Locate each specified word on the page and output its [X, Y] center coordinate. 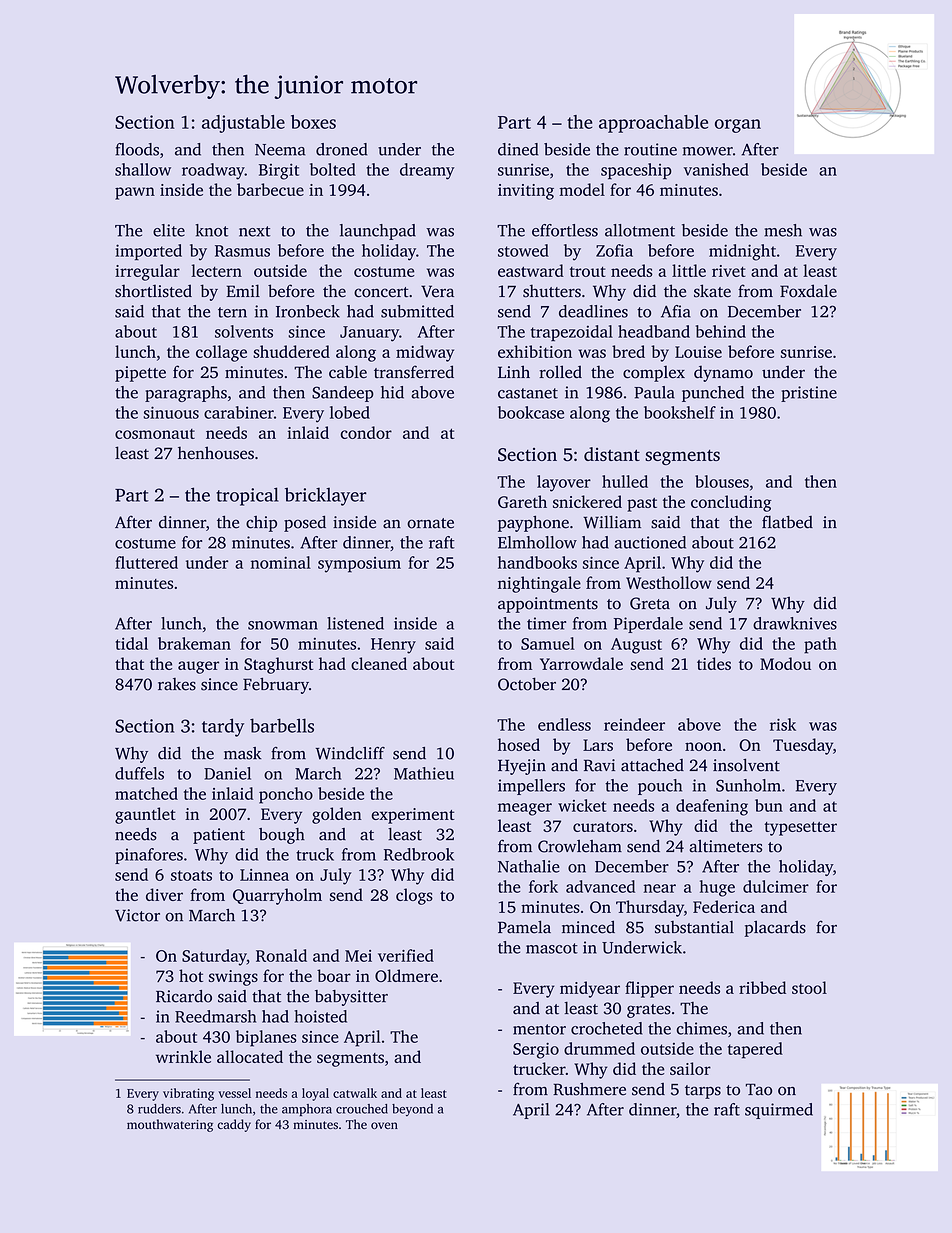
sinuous [171, 412]
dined [518, 149]
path [820, 645]
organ [738, 126]
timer [546, 623]
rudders [159, 1109]
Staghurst [278, 665]
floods [137, 149]
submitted [417, 311]
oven [384, 1125]
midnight [742, 252]
